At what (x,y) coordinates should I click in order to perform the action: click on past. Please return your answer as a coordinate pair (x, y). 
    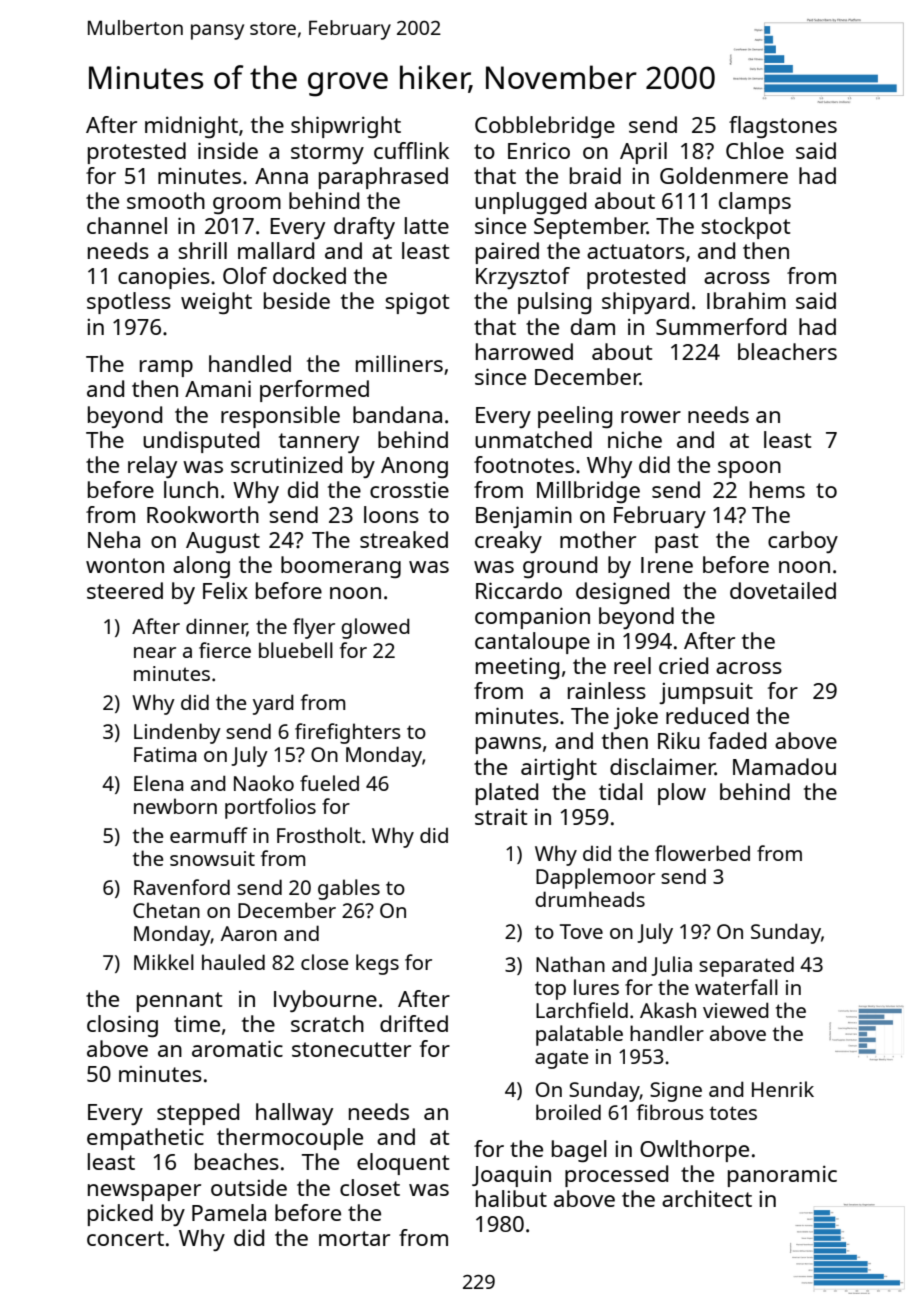
    Looking at the image, I should click on (676, 543).
